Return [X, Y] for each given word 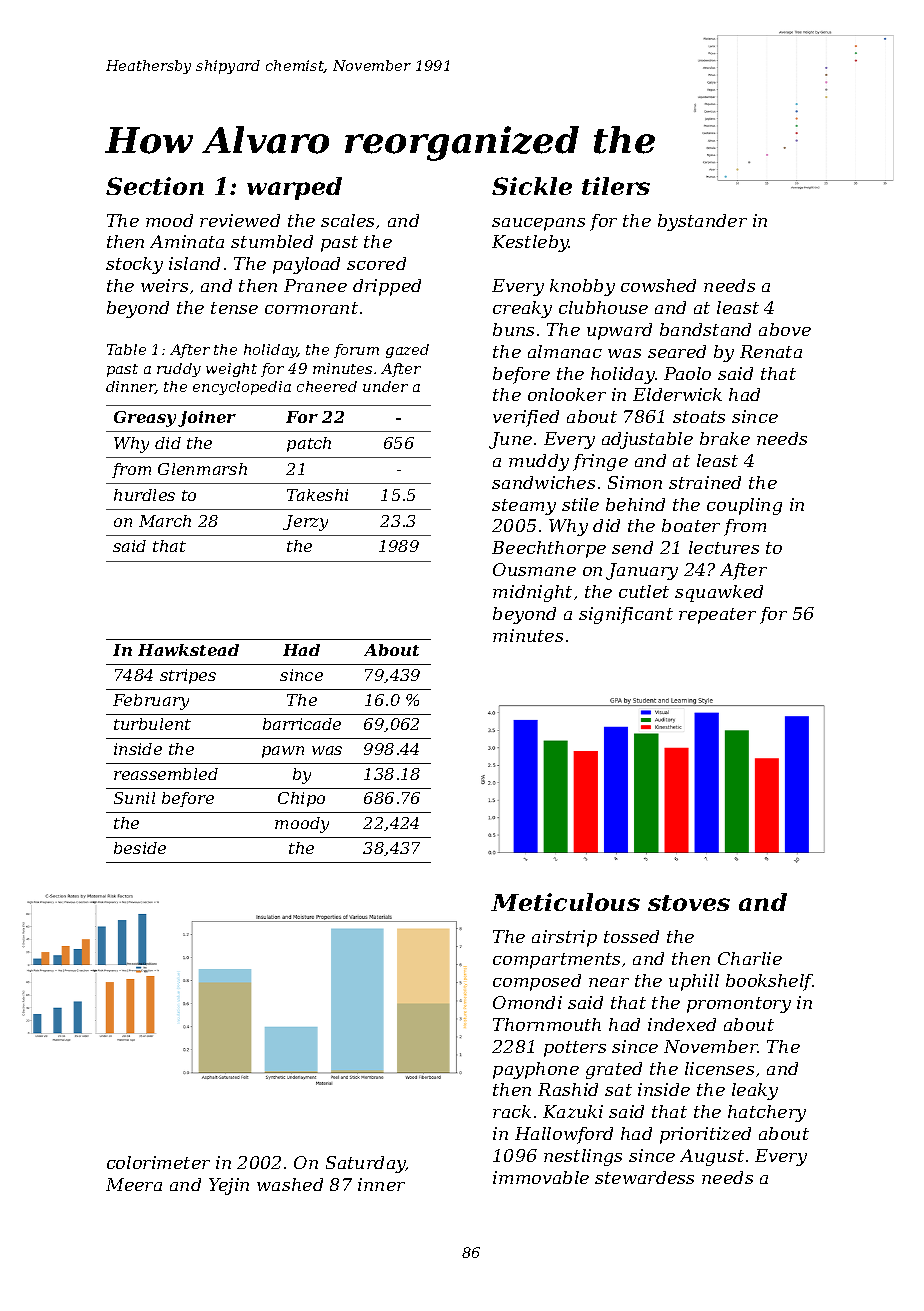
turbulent [152, 724]
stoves [689, 903]
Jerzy [305, 523]
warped [294, 188]
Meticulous [565, 902]
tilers [616, 186]
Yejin [229, 1186]
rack [512, 1111]
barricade [302, 724]
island [194, 263]
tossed [631, 936]
